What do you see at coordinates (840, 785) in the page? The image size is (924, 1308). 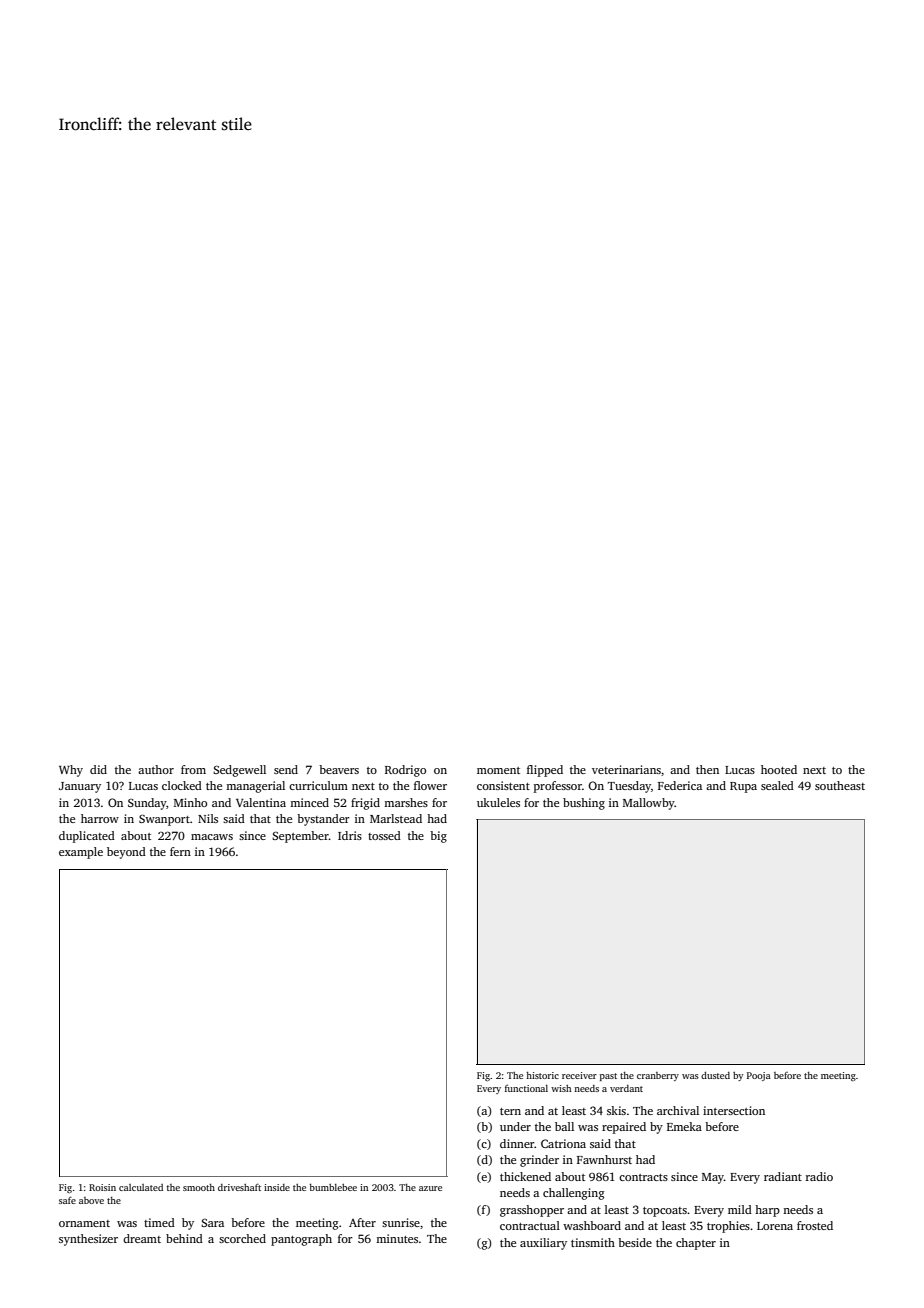 I see `southeast` at bounding box center [840, 785].
